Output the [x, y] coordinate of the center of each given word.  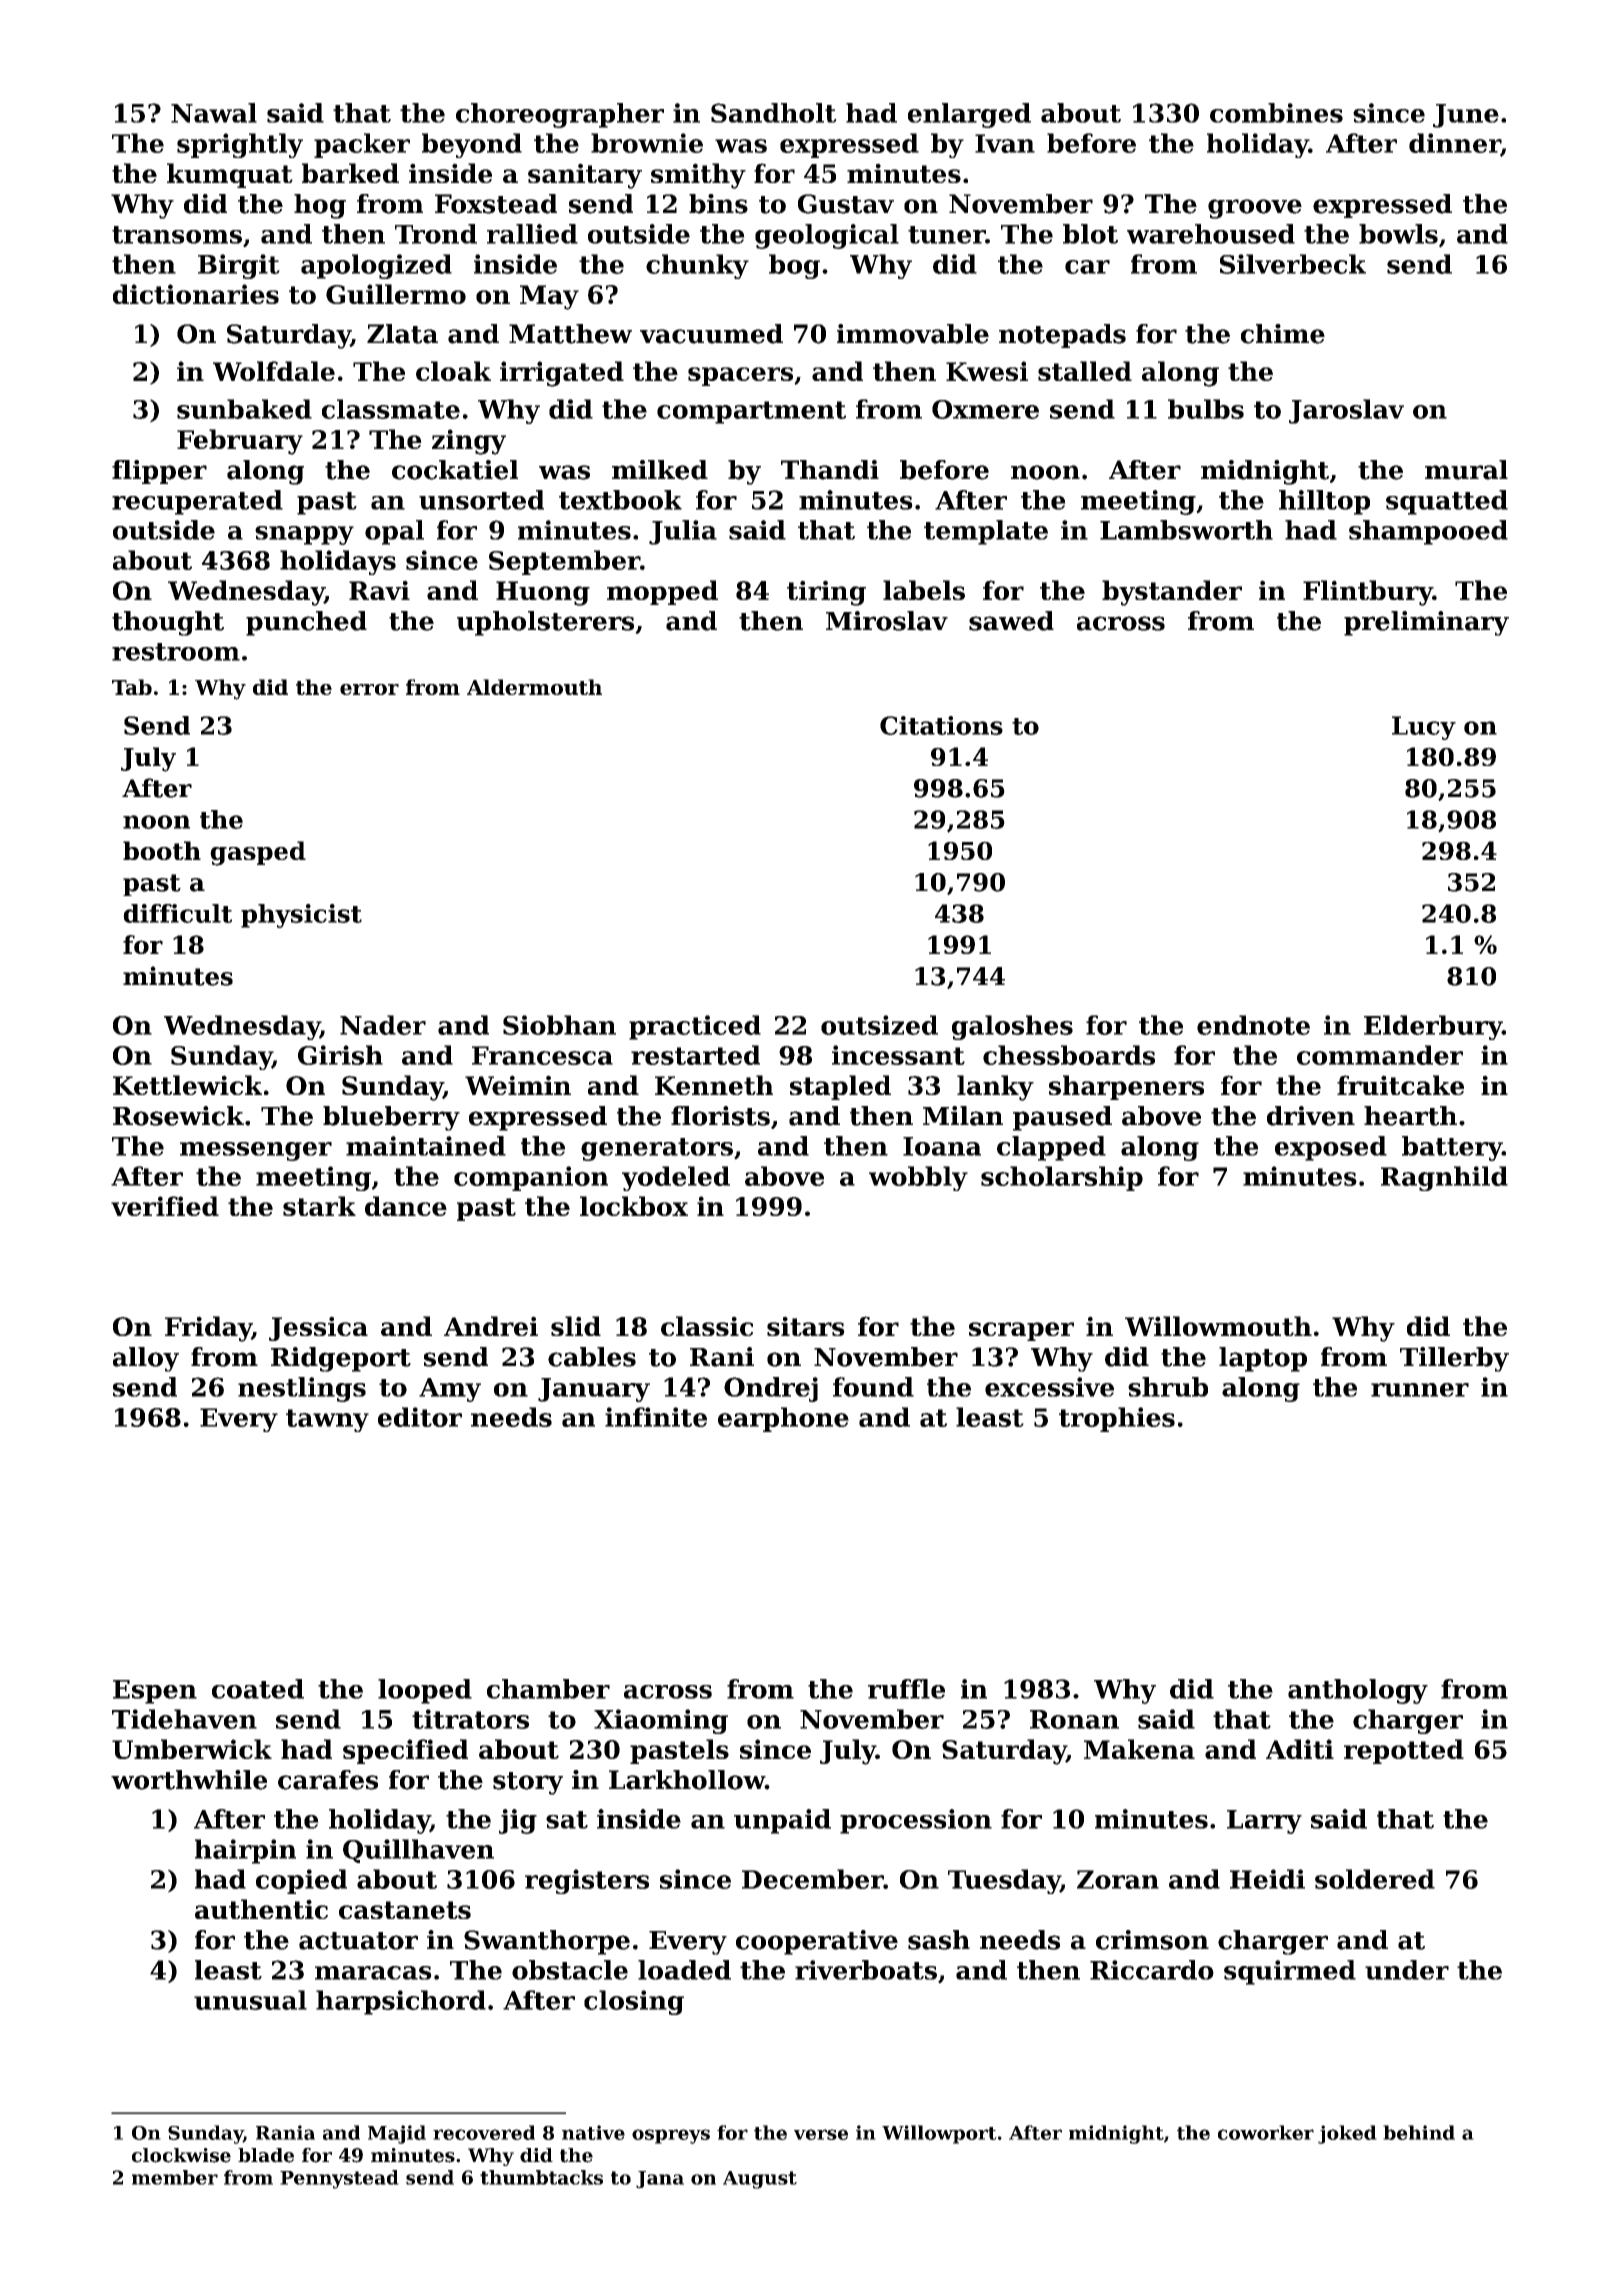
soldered [1375, 1879]
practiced [695, 1027]
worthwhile [189, 1780]
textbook [620, 500]
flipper [159, 472]
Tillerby [1454, 1359]
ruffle [906, 1689]
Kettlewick [187, 1085]
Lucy [1424, 728]
